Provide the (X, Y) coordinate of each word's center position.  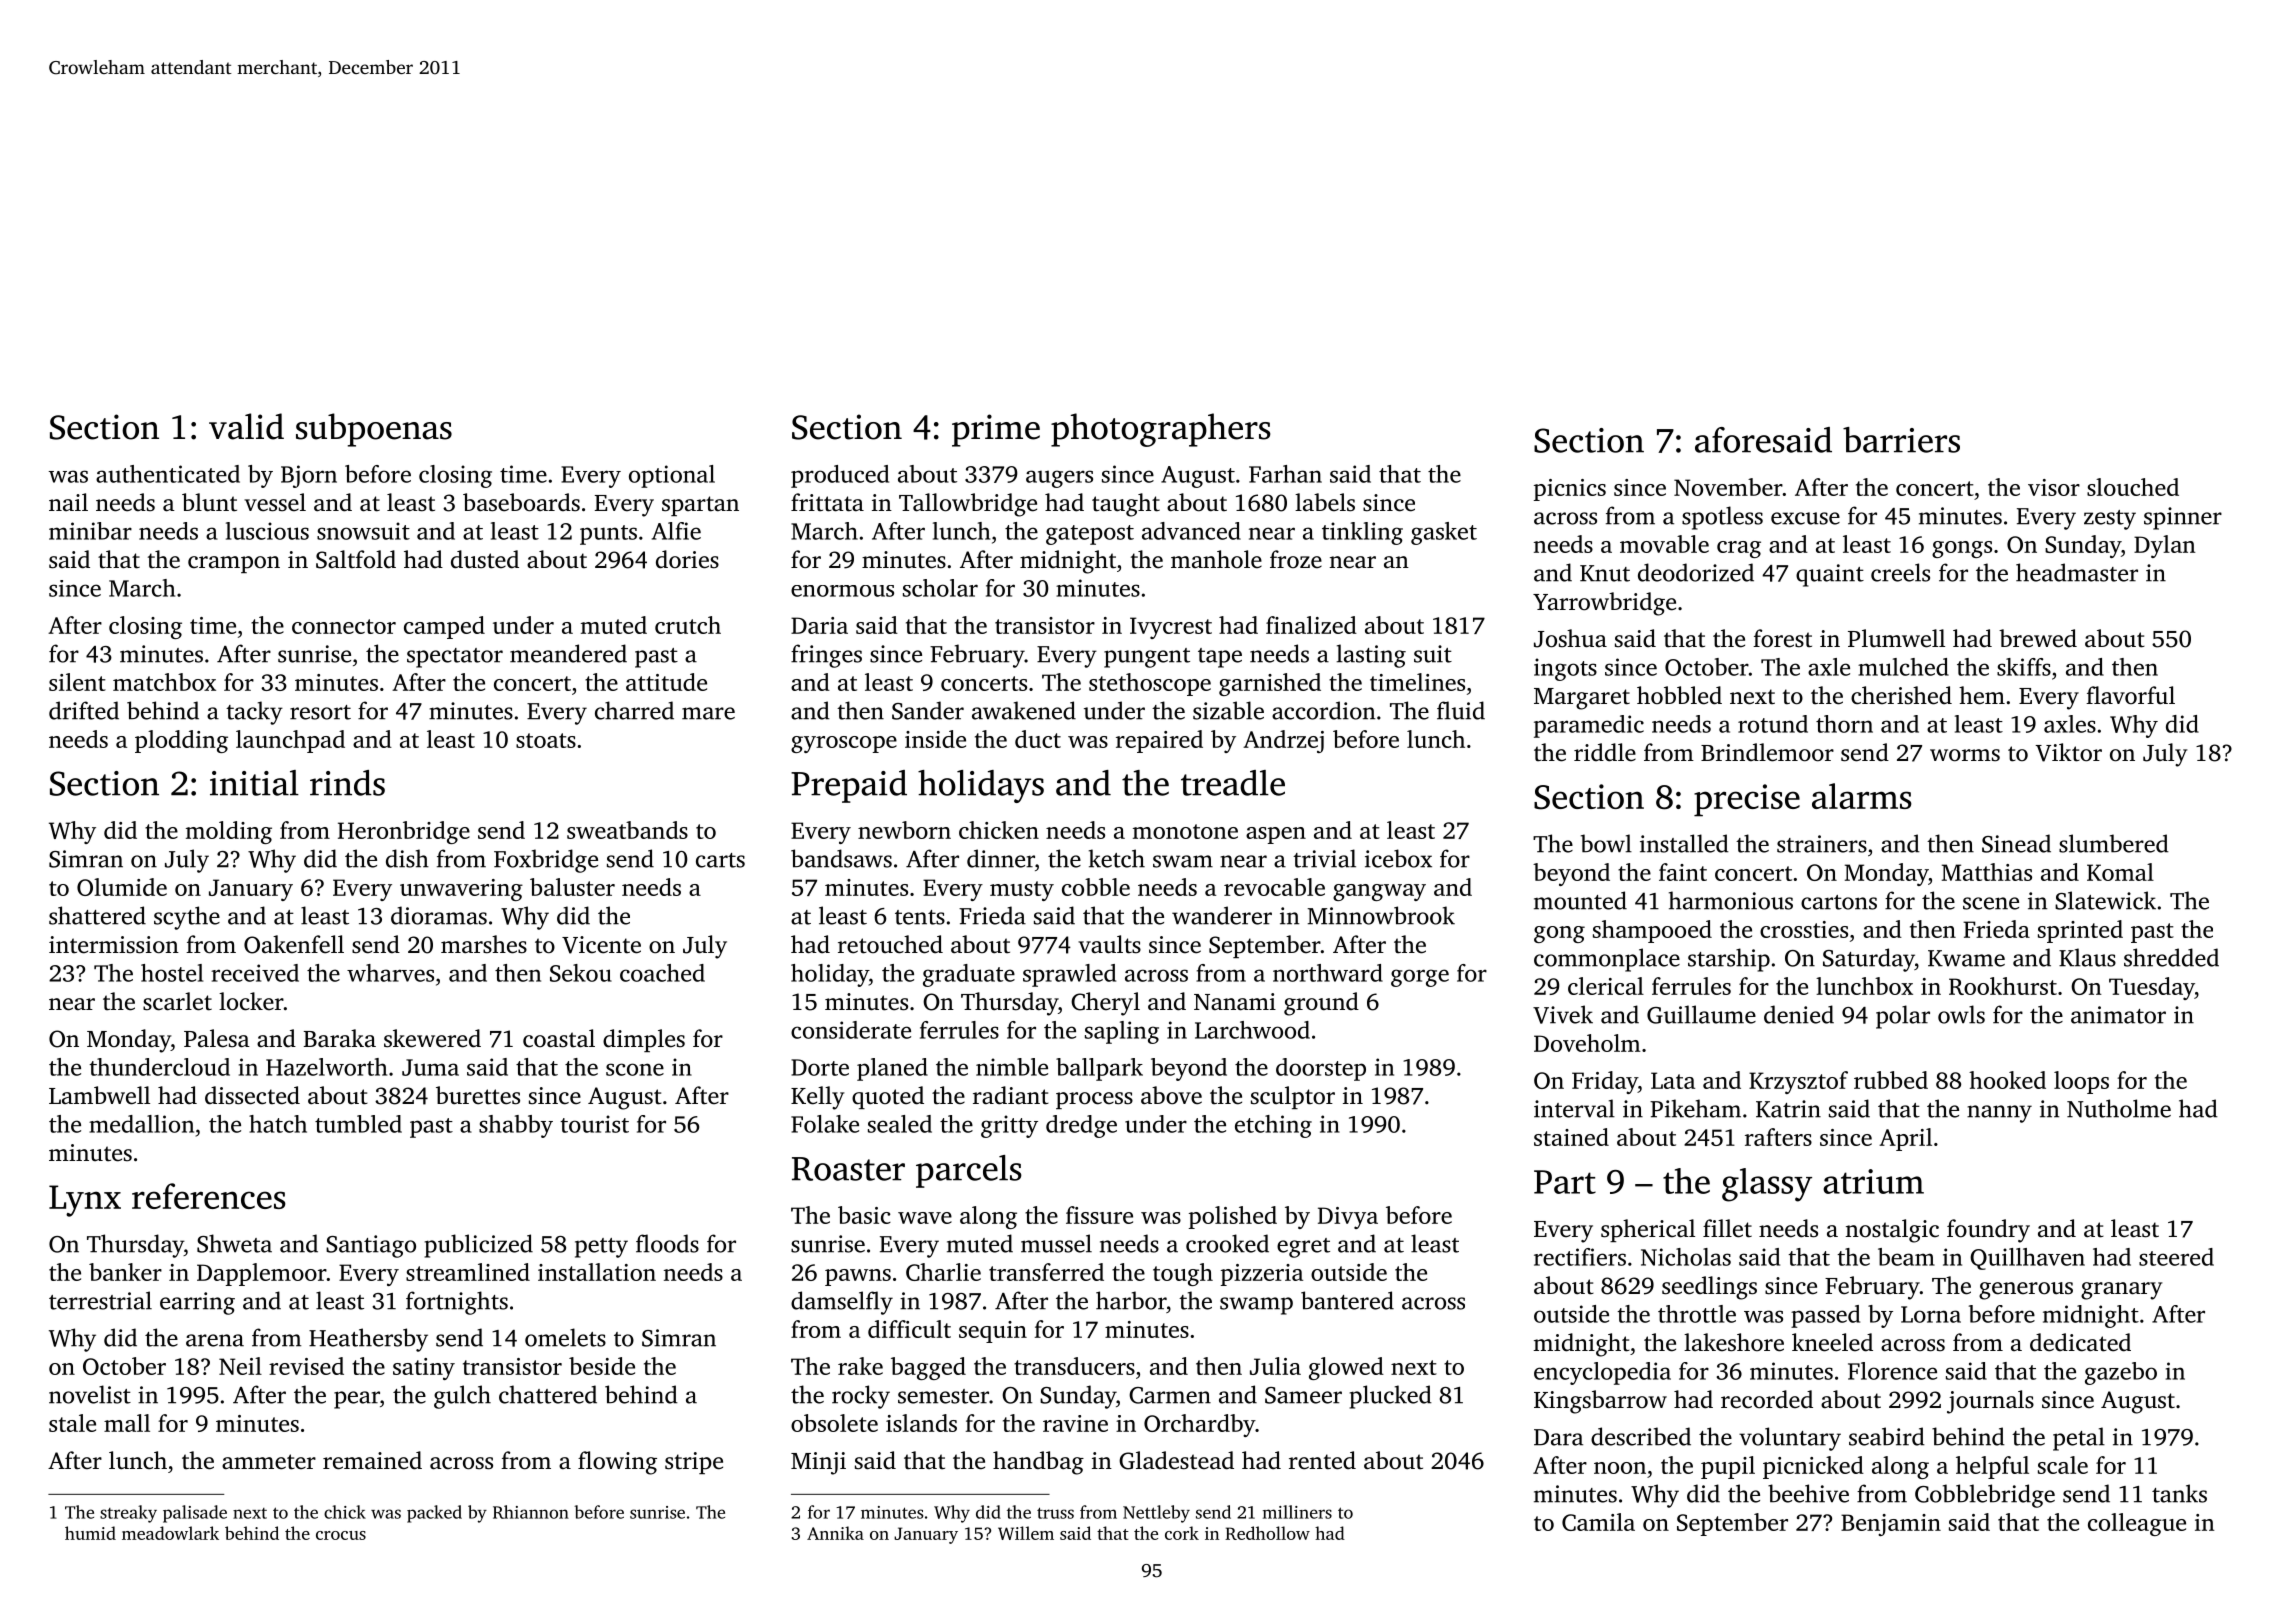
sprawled (1069, 975)
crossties (1804, 929)
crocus (341, 1535)
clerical (1606, 986)
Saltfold (356, 559)
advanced (1191, 531)
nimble (1012, 1067)
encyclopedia (1602, 1373)
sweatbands (627, 830)
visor (2054, 487)
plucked (1391, 1397)
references (209, 1196)
